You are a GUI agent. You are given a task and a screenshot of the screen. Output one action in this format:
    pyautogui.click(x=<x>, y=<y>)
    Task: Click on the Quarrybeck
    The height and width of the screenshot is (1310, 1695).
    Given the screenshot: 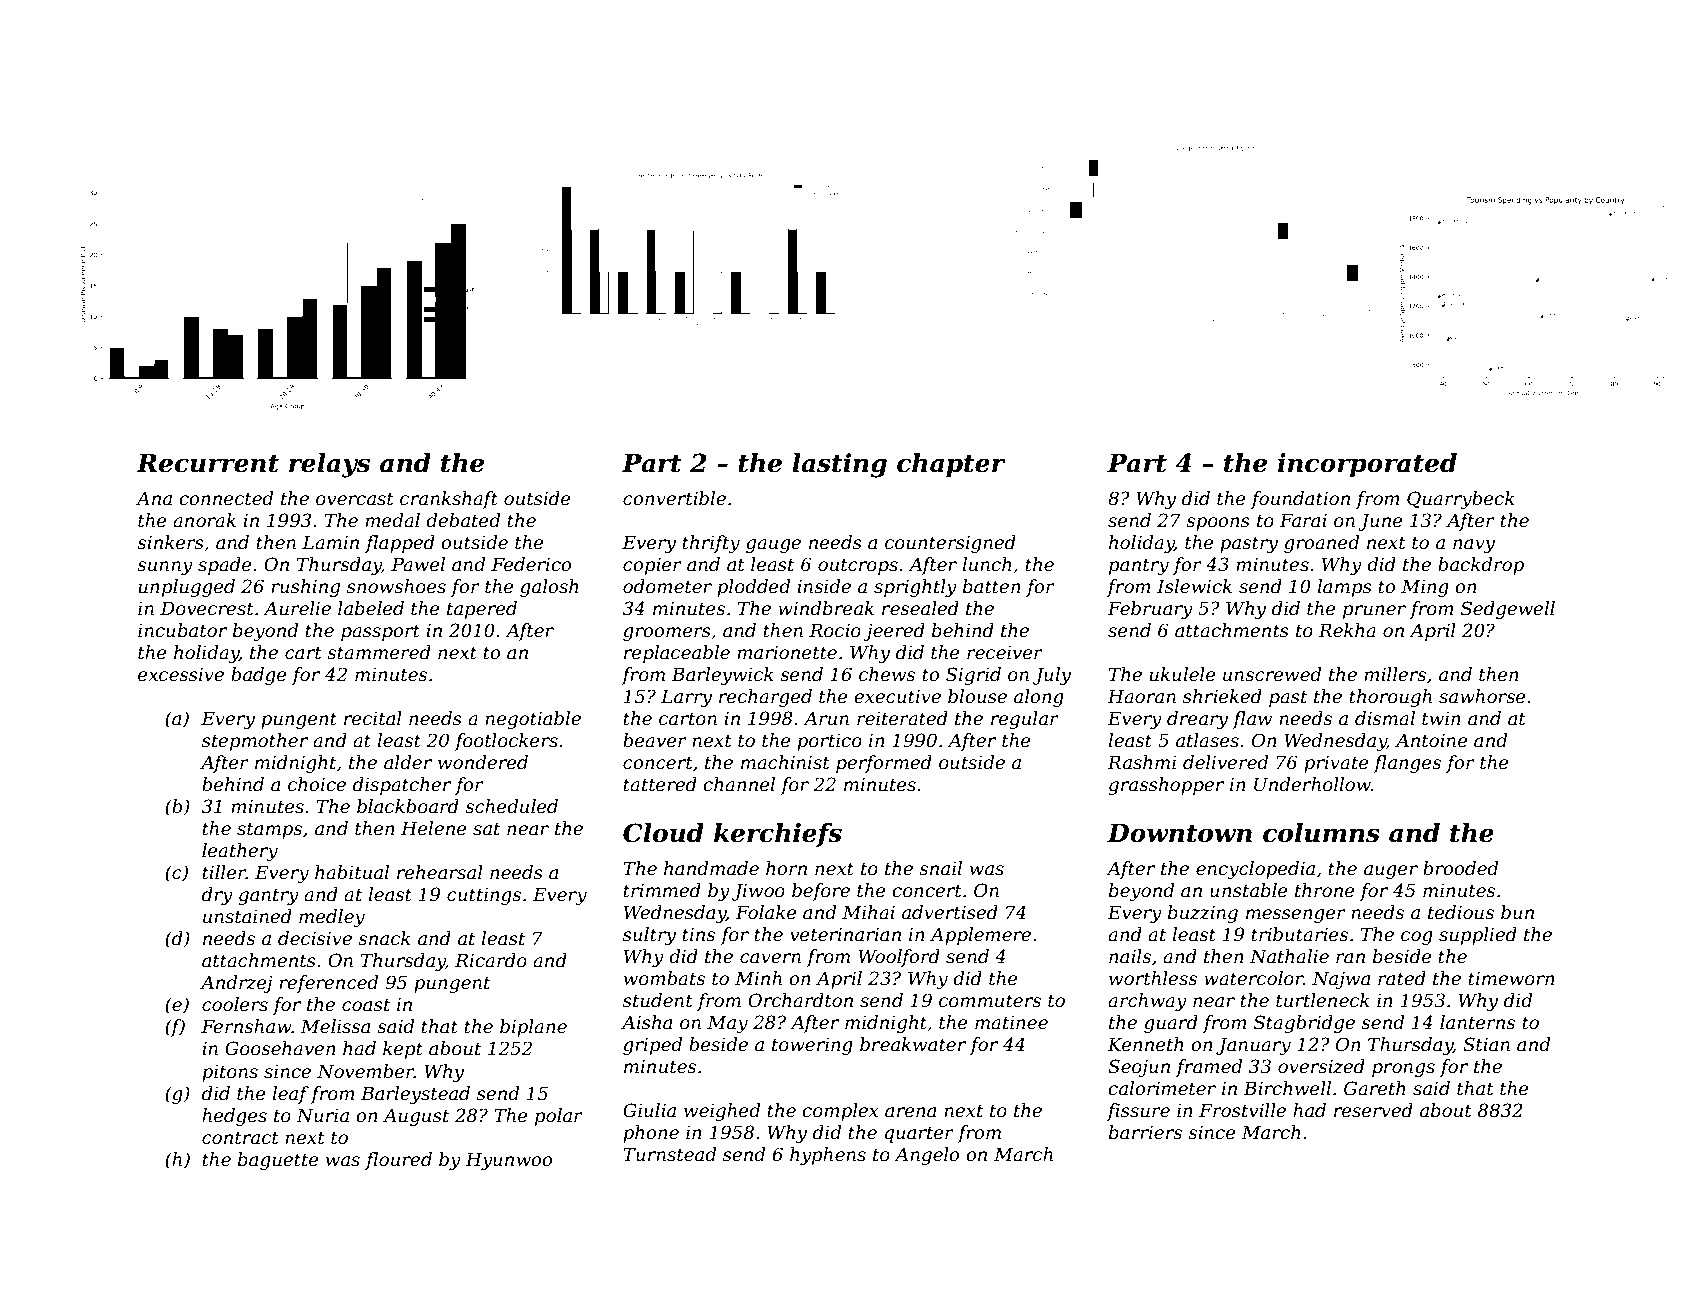 What is the action you would take?
    pyautogui.click(x=1461, y=500)
